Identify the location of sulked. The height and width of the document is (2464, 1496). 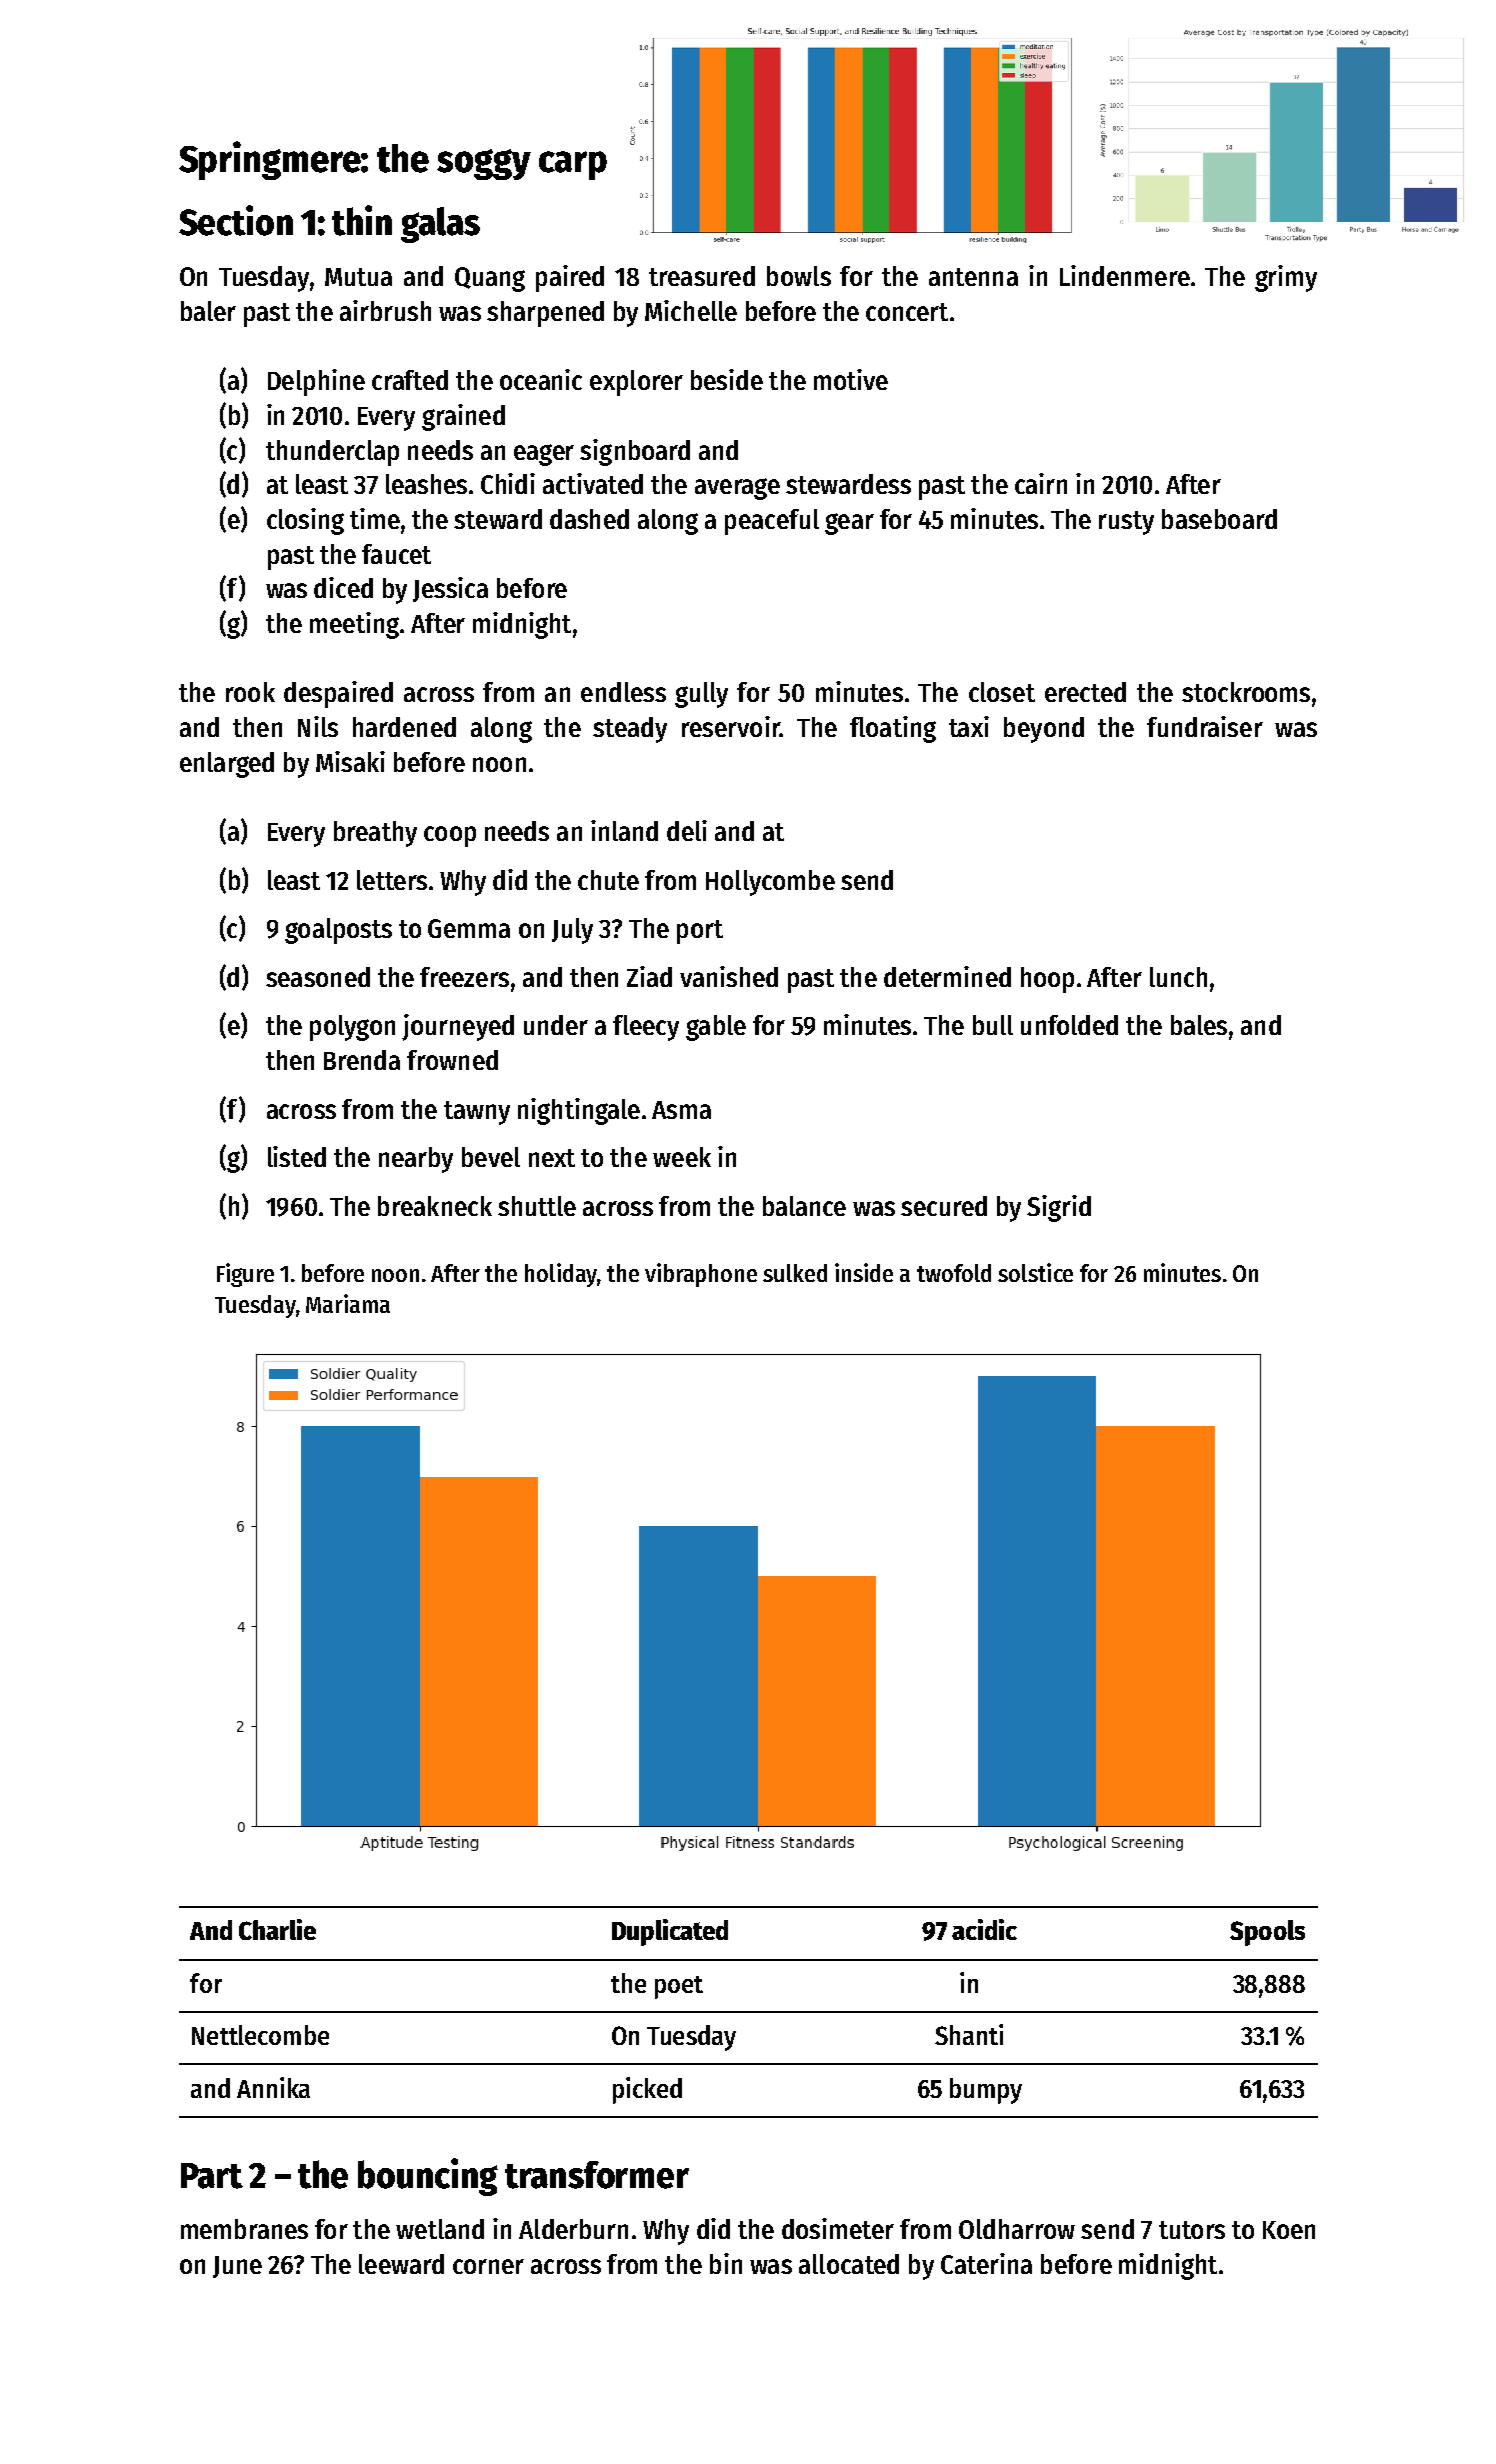
(795, 1273).
